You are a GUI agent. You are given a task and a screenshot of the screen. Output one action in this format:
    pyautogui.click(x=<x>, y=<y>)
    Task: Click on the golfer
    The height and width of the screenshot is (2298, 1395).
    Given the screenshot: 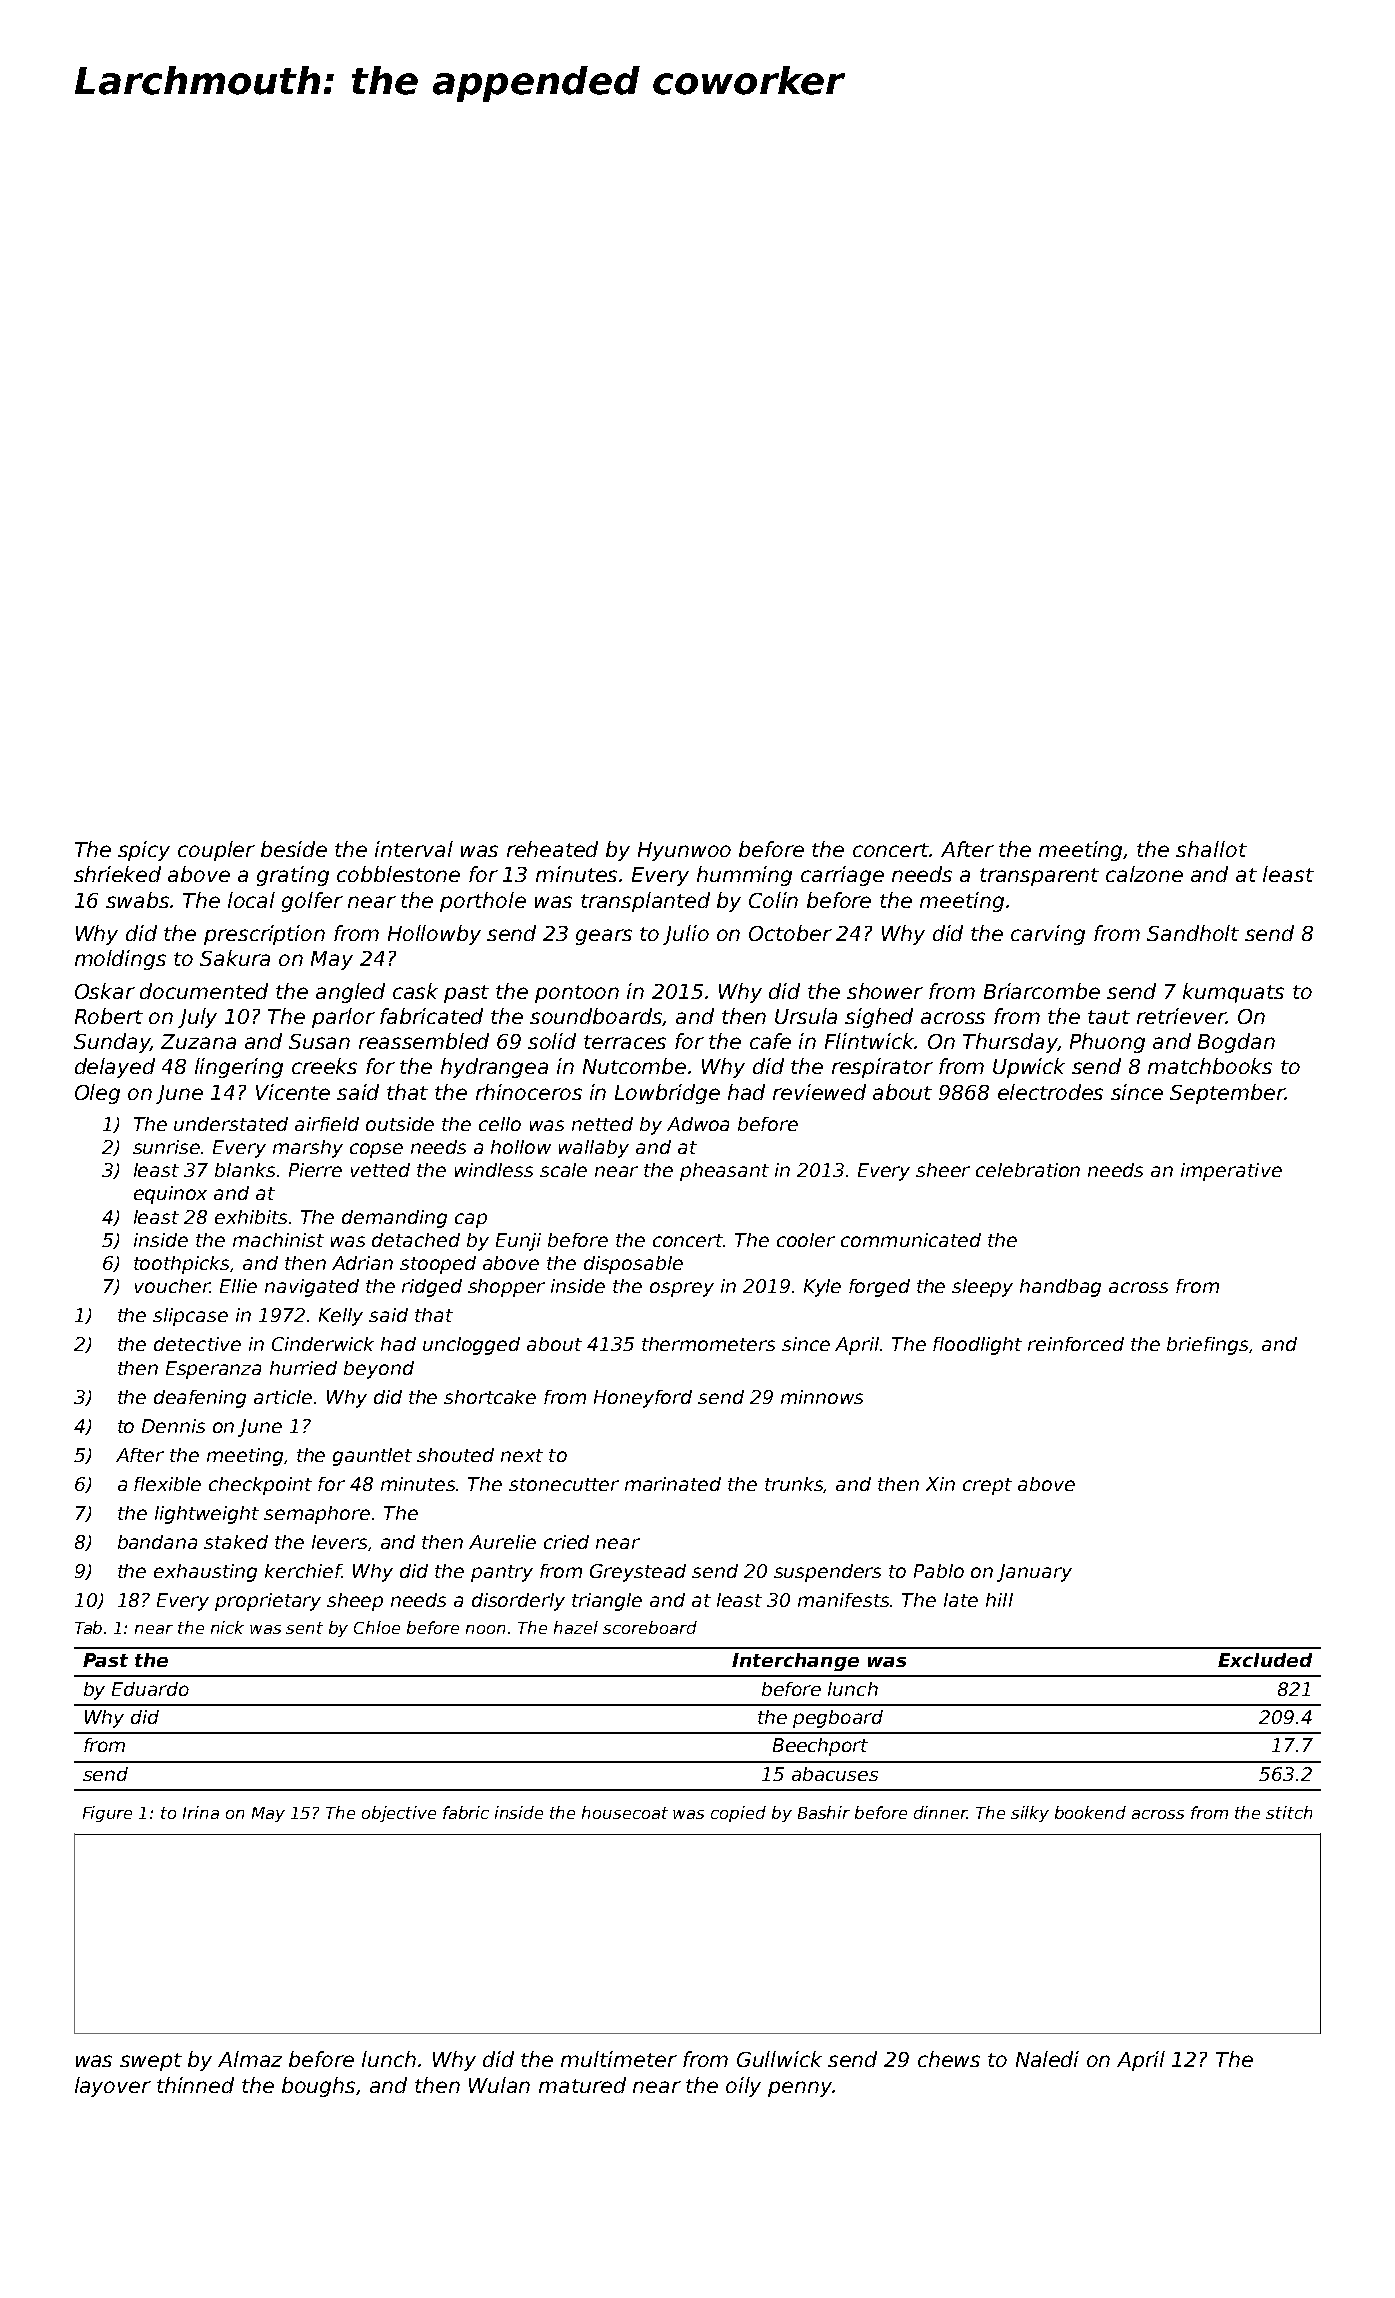 What is the action you would take?
    pyautogui.click(x=312, y=902)
